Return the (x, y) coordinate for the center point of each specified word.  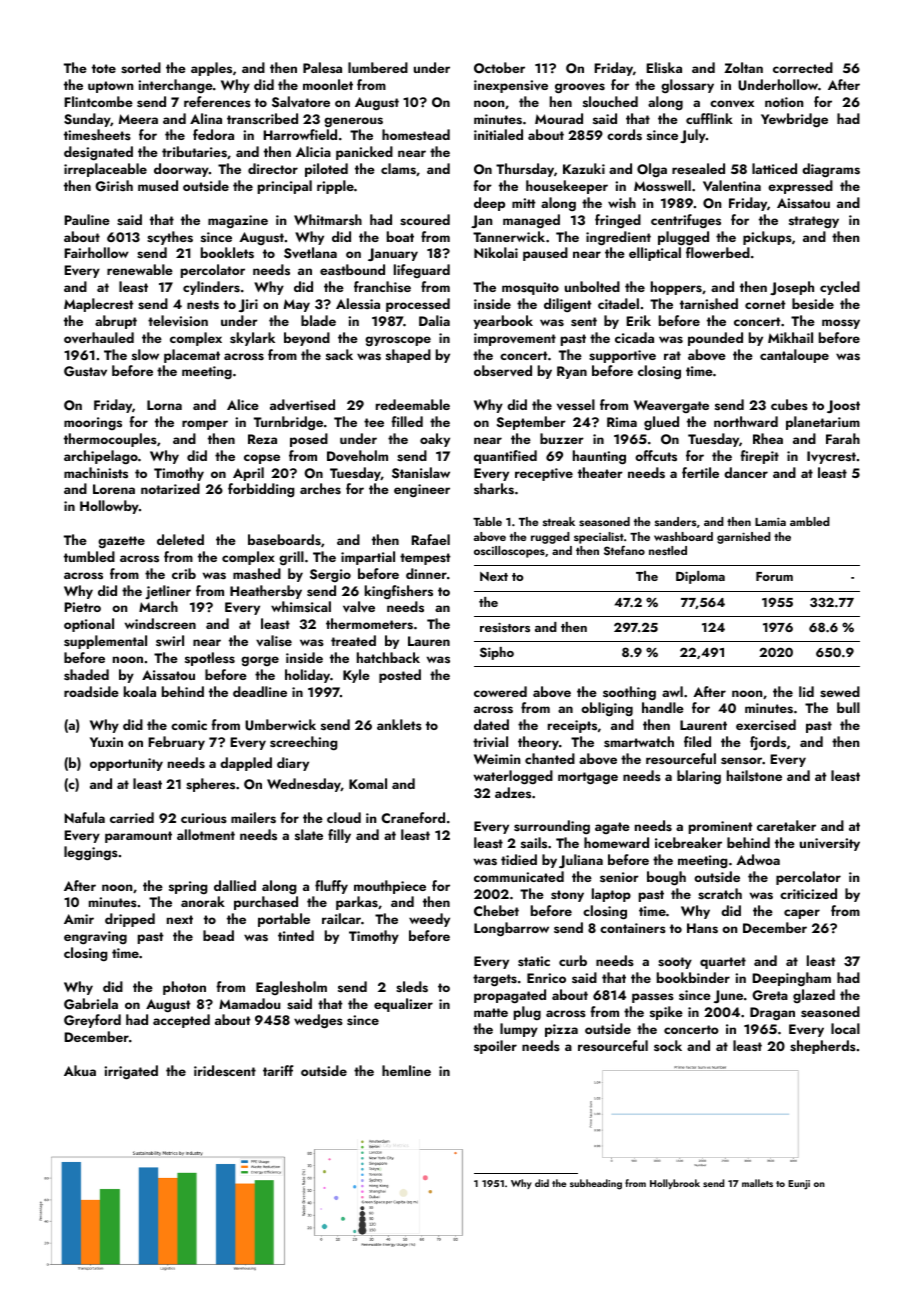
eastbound (352, 270)
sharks (494, 489)
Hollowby (109, 507)
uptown (110, 87)
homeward (616, 842)
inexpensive (511, 86)
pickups (767, 238)
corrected (803, 67)
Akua (80, 1070)
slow (145, 354)
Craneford (413, 817)
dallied (235, 885)
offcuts (656, 455)
